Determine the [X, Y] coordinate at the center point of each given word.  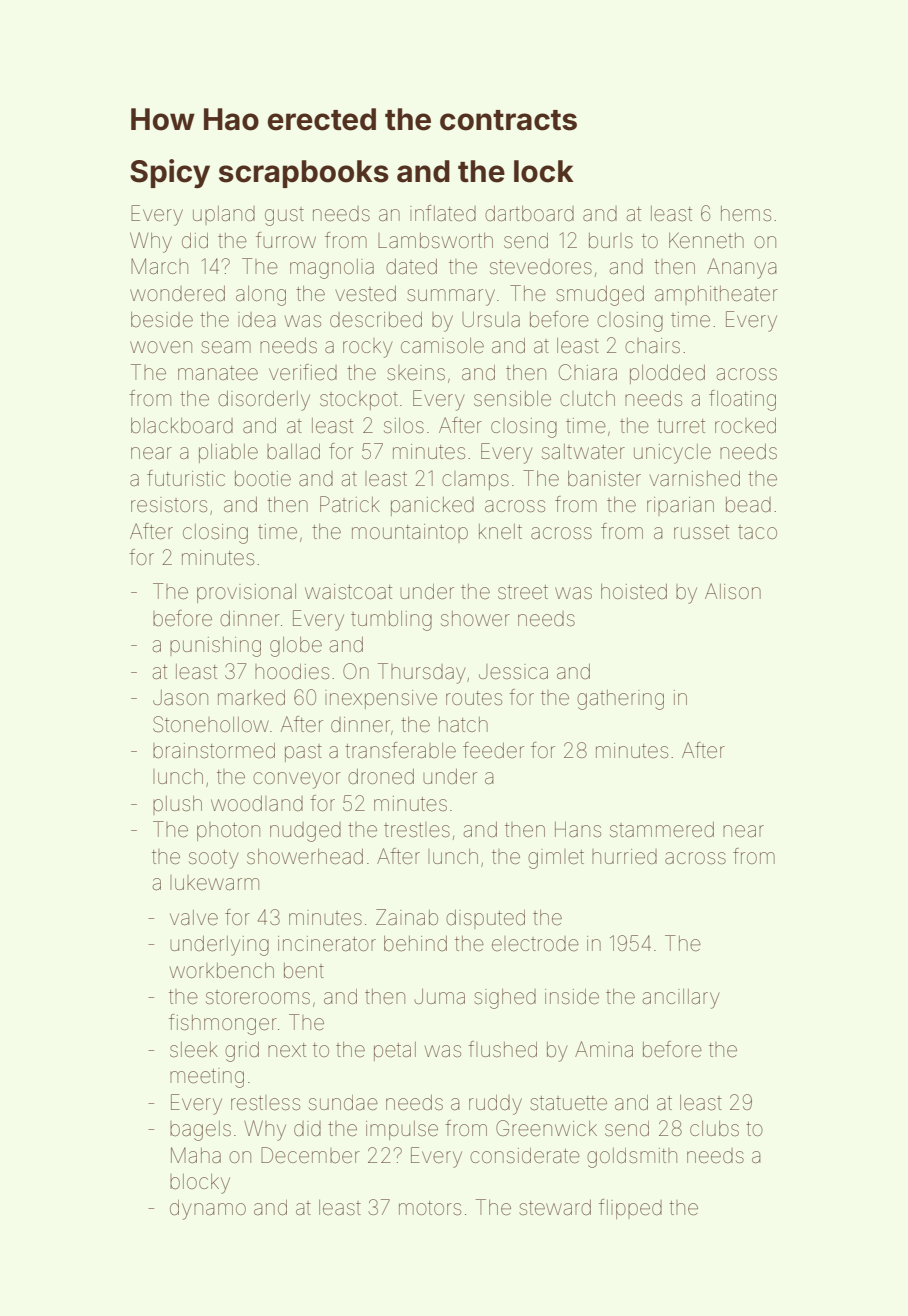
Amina [604, 1049]
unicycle [672, 454]
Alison [733, 591]
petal [395, 1051]
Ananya [741, 268]
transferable [400, 750]
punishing [215, 647]
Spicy [170, 173]
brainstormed [214, 751]
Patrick [350, 504]
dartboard [529, 213]
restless [265, 1103]
